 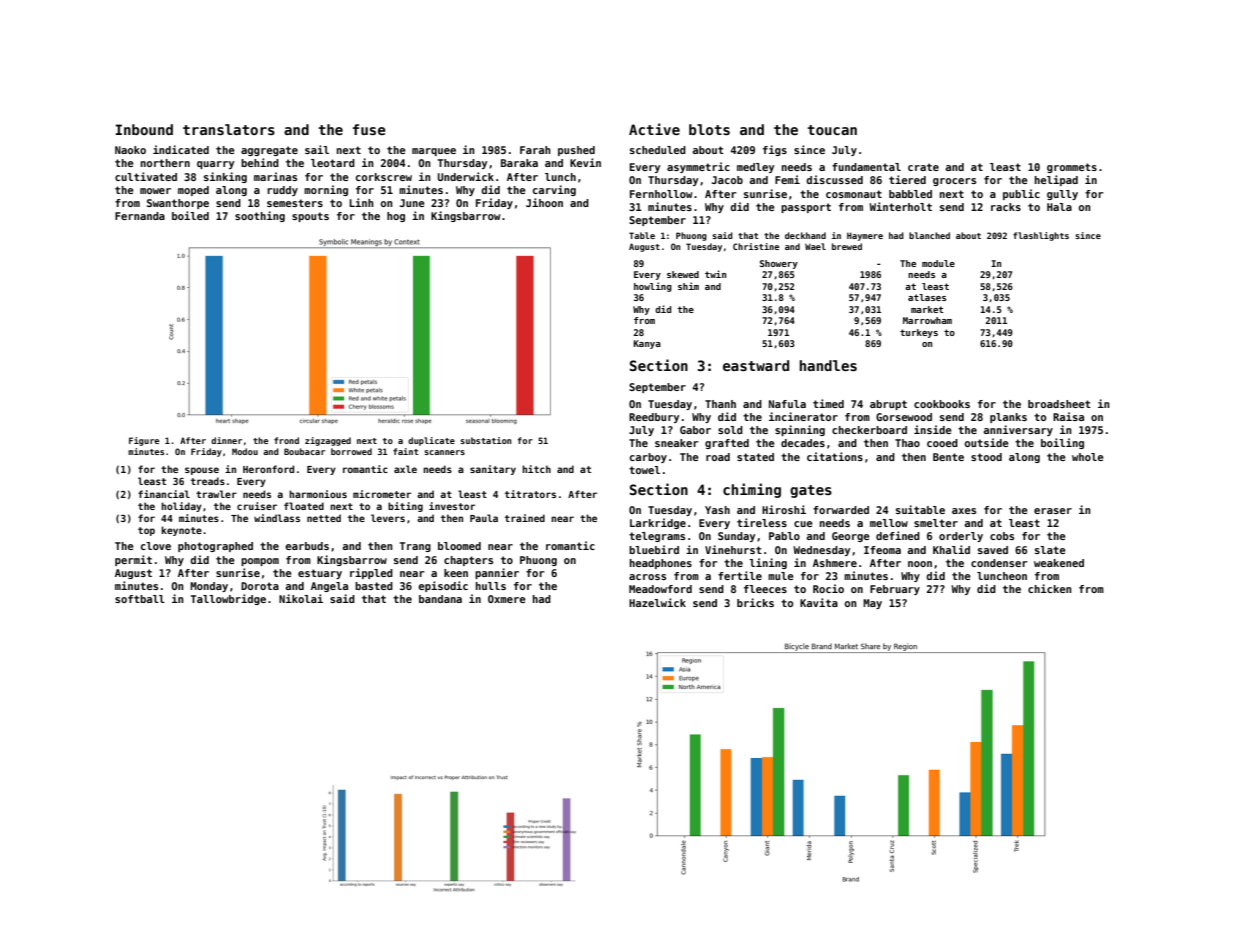 What do you see at coordinates (260, 216) in the image?
I see `soothing` at bounding box center [260, 216].
